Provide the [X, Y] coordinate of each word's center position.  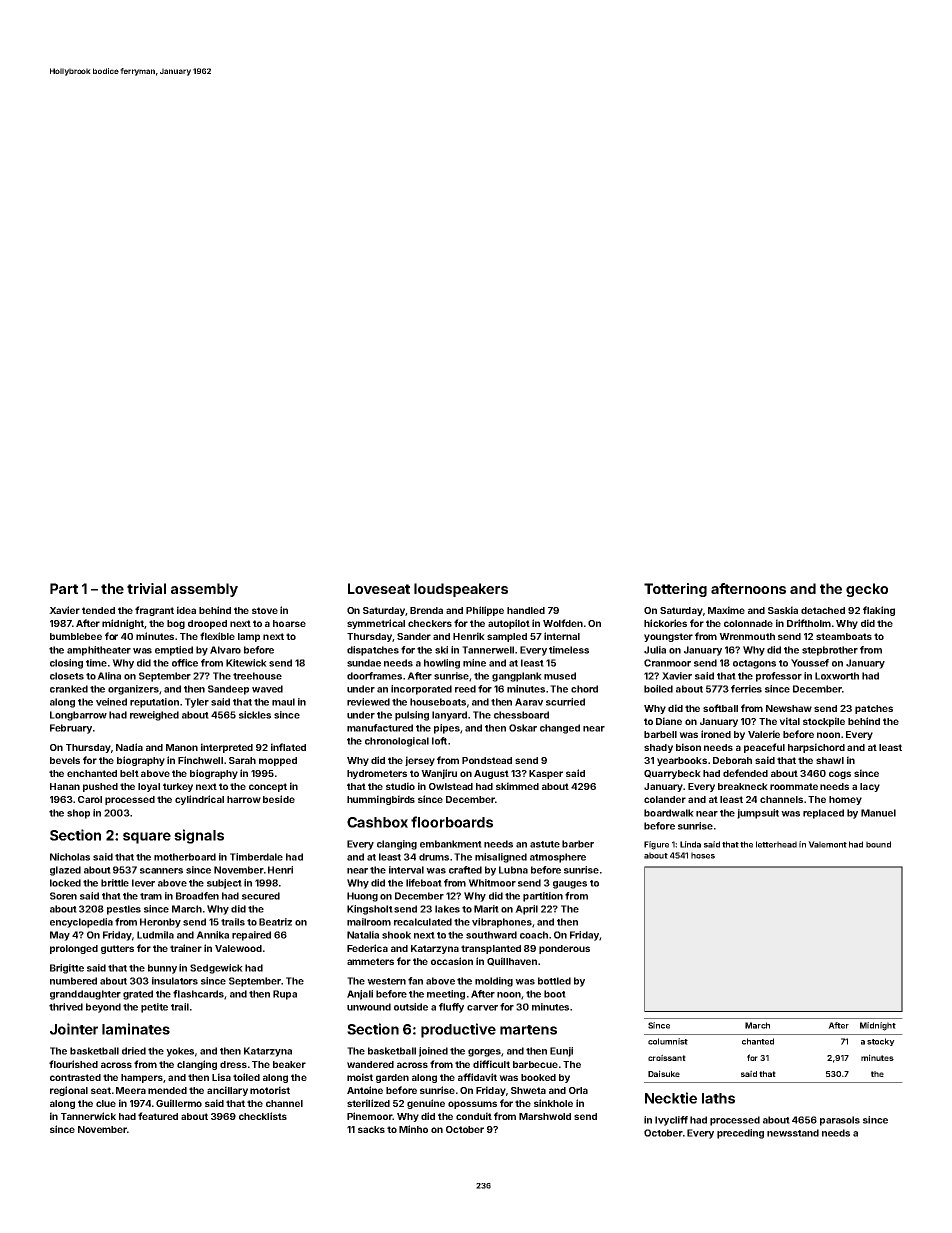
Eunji [561, 1052]
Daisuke [664, 1073]
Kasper [546, 774]
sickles [255, 715]
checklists [263, 1116]
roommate [794, 786]
